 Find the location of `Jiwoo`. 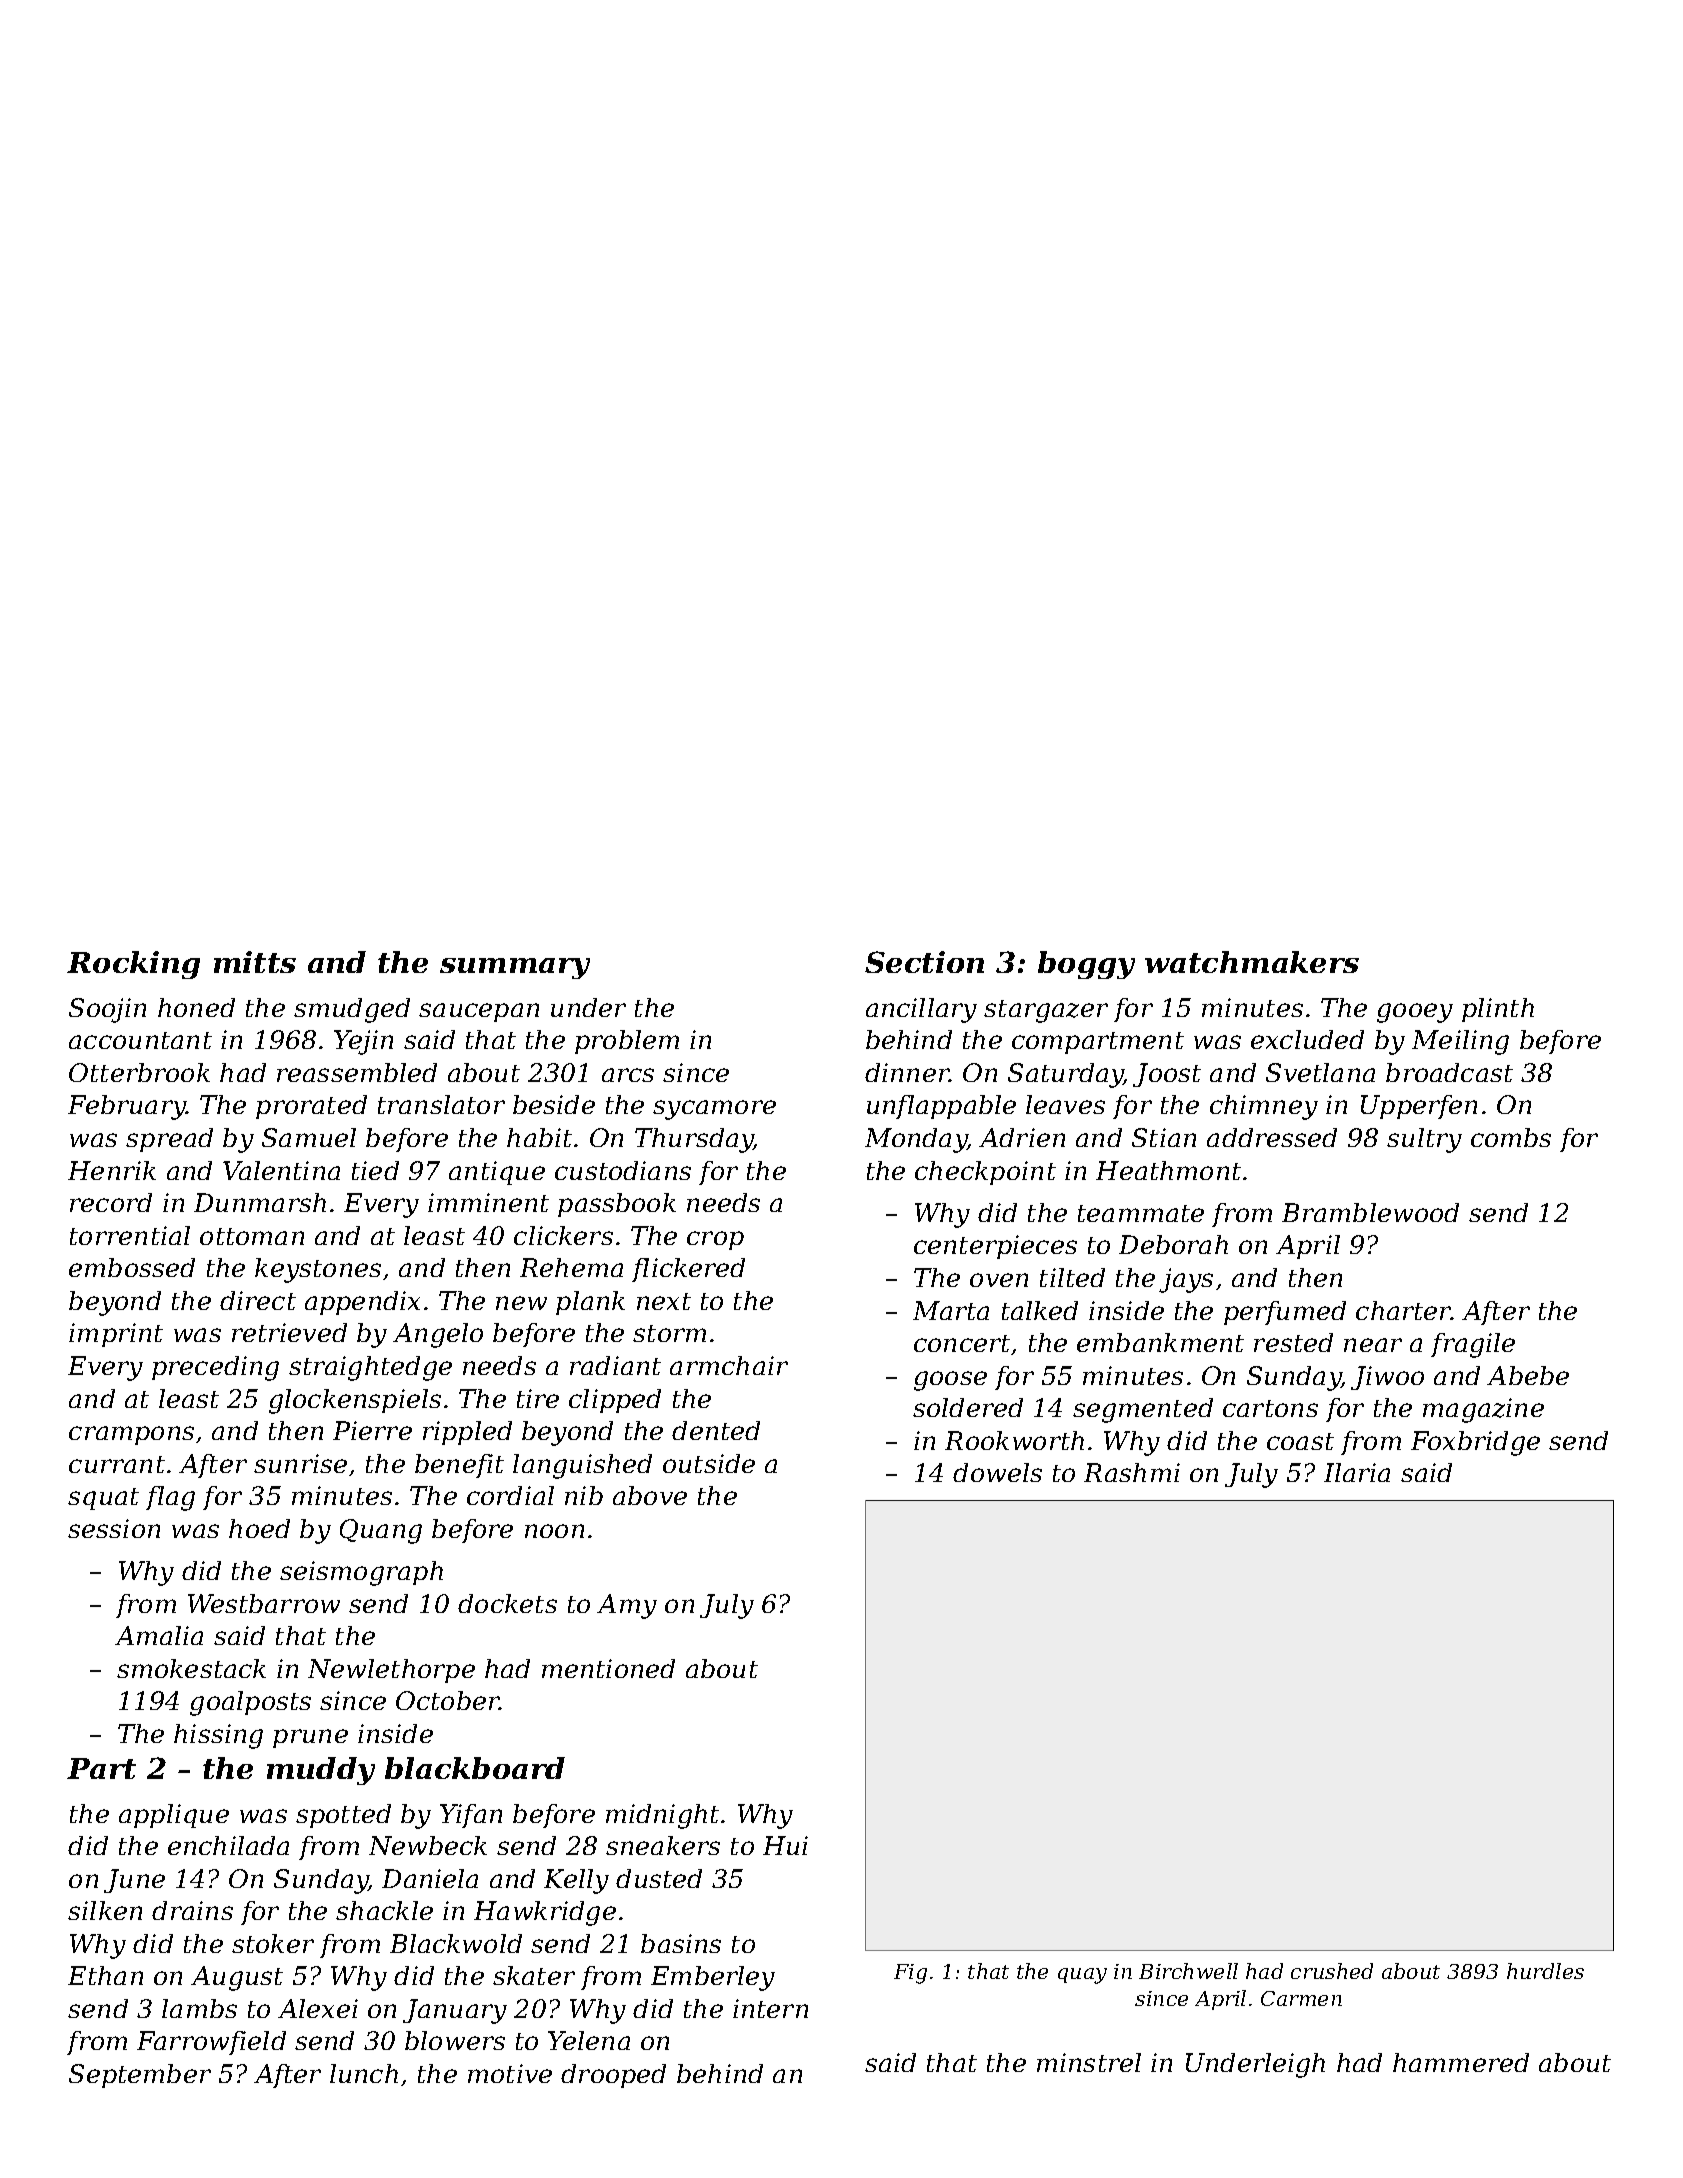

Jiwoo is located at coordinates (1387, 1378).
